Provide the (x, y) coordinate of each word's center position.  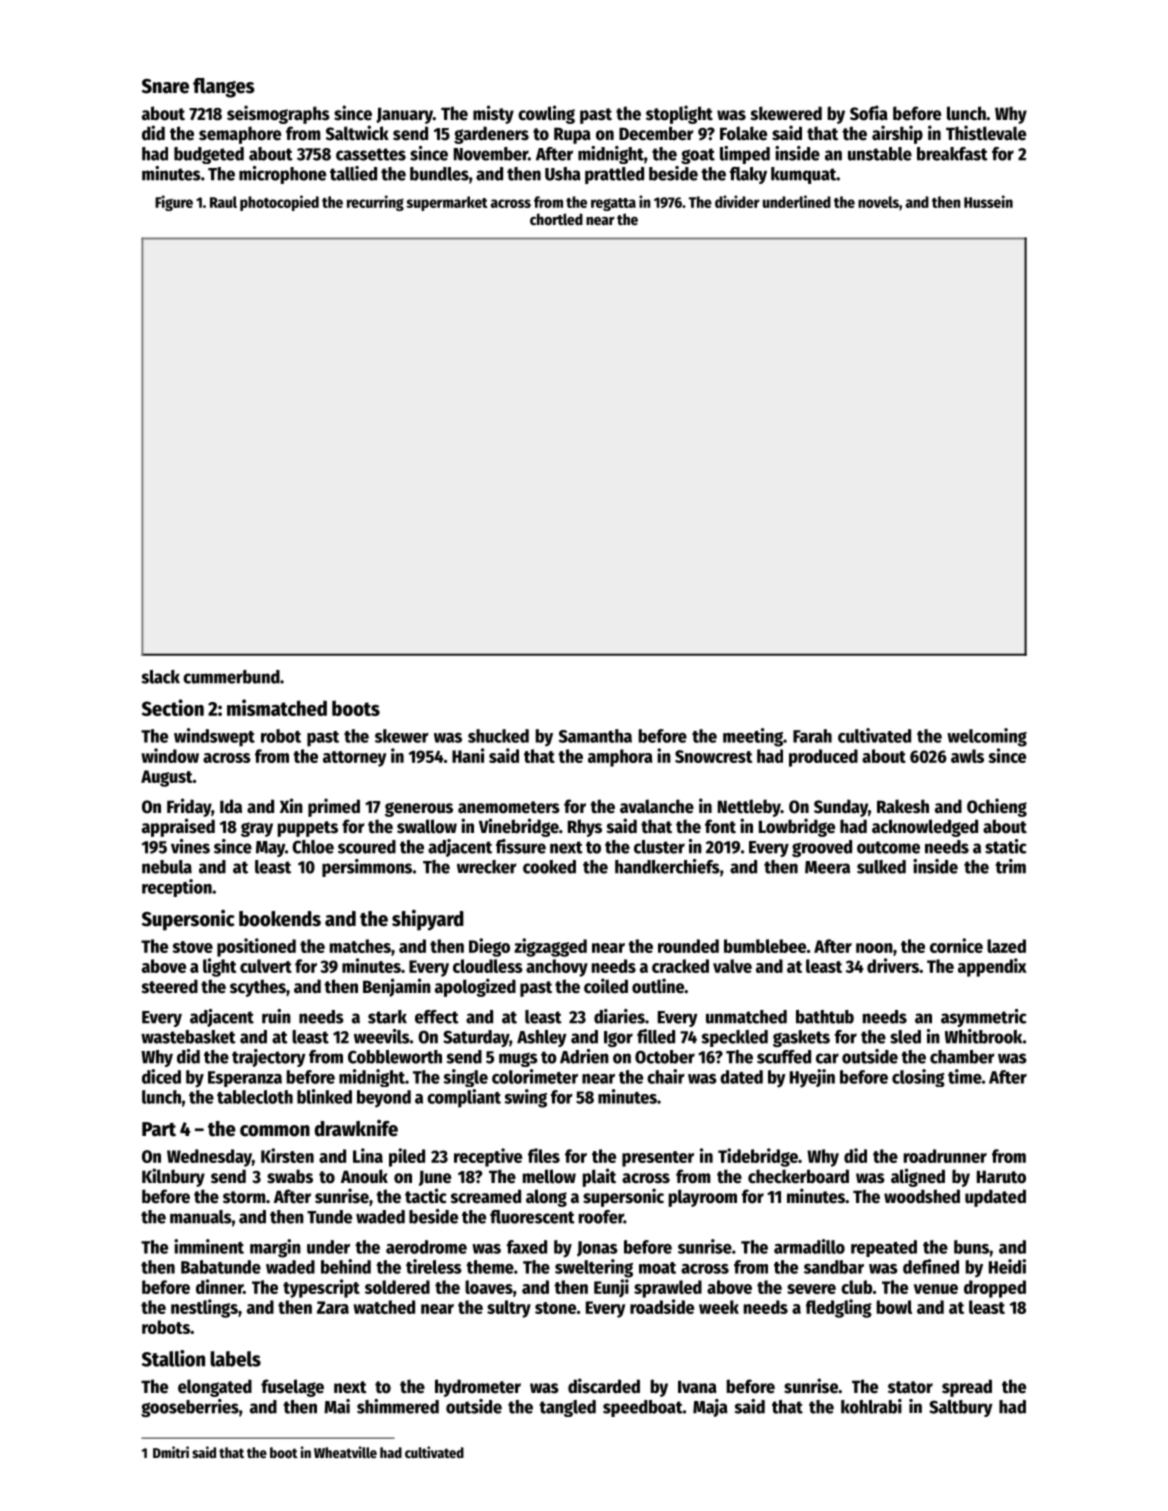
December (656, 133)
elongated (215, 1388)
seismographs (278, 114)
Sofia (869, 113)
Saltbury (961, 1408)
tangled (567, 1408)
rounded (688, 946)
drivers (893, 965)
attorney (354, 759)
